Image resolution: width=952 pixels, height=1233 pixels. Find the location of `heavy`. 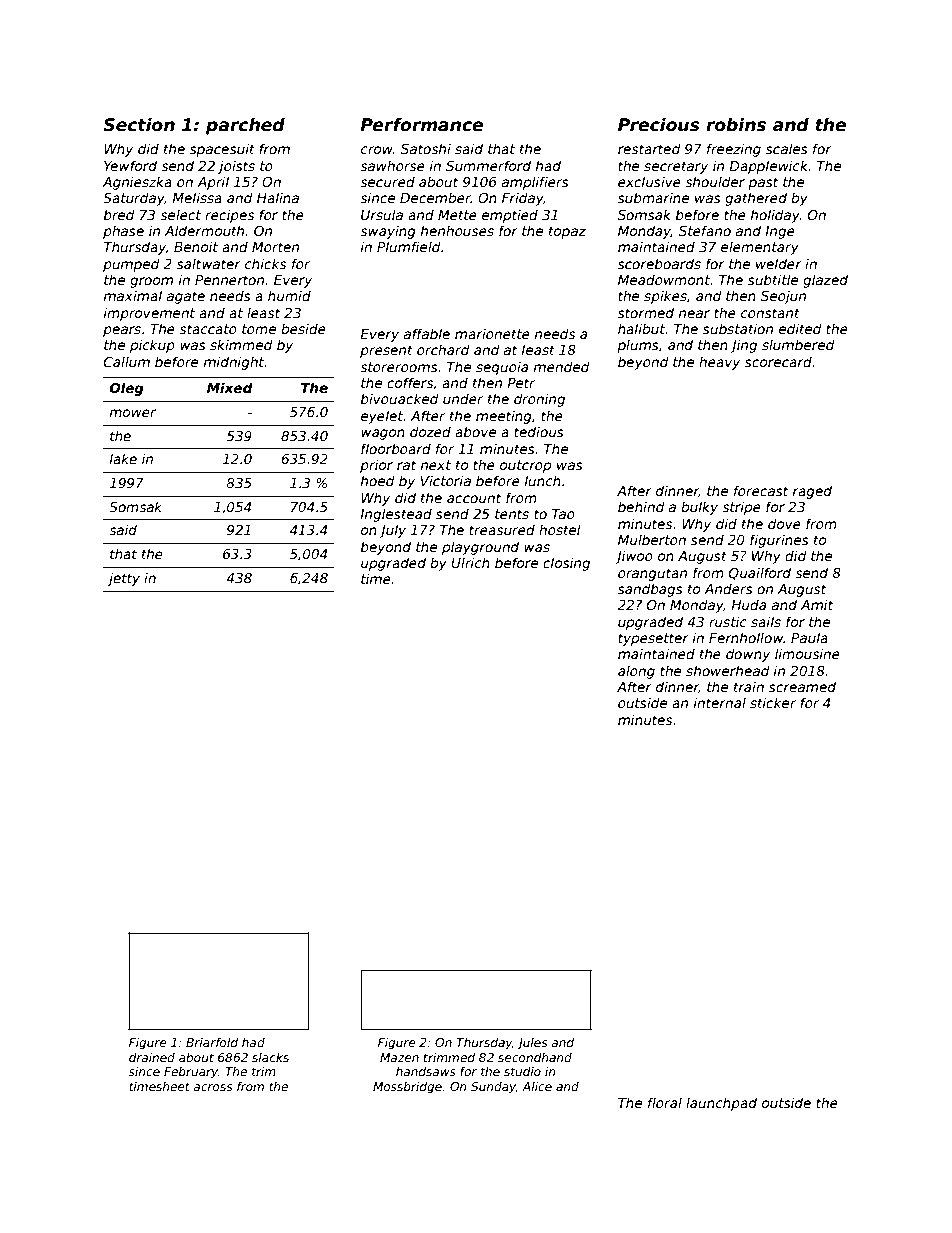

heavy is located at coordinates (719, 363).
